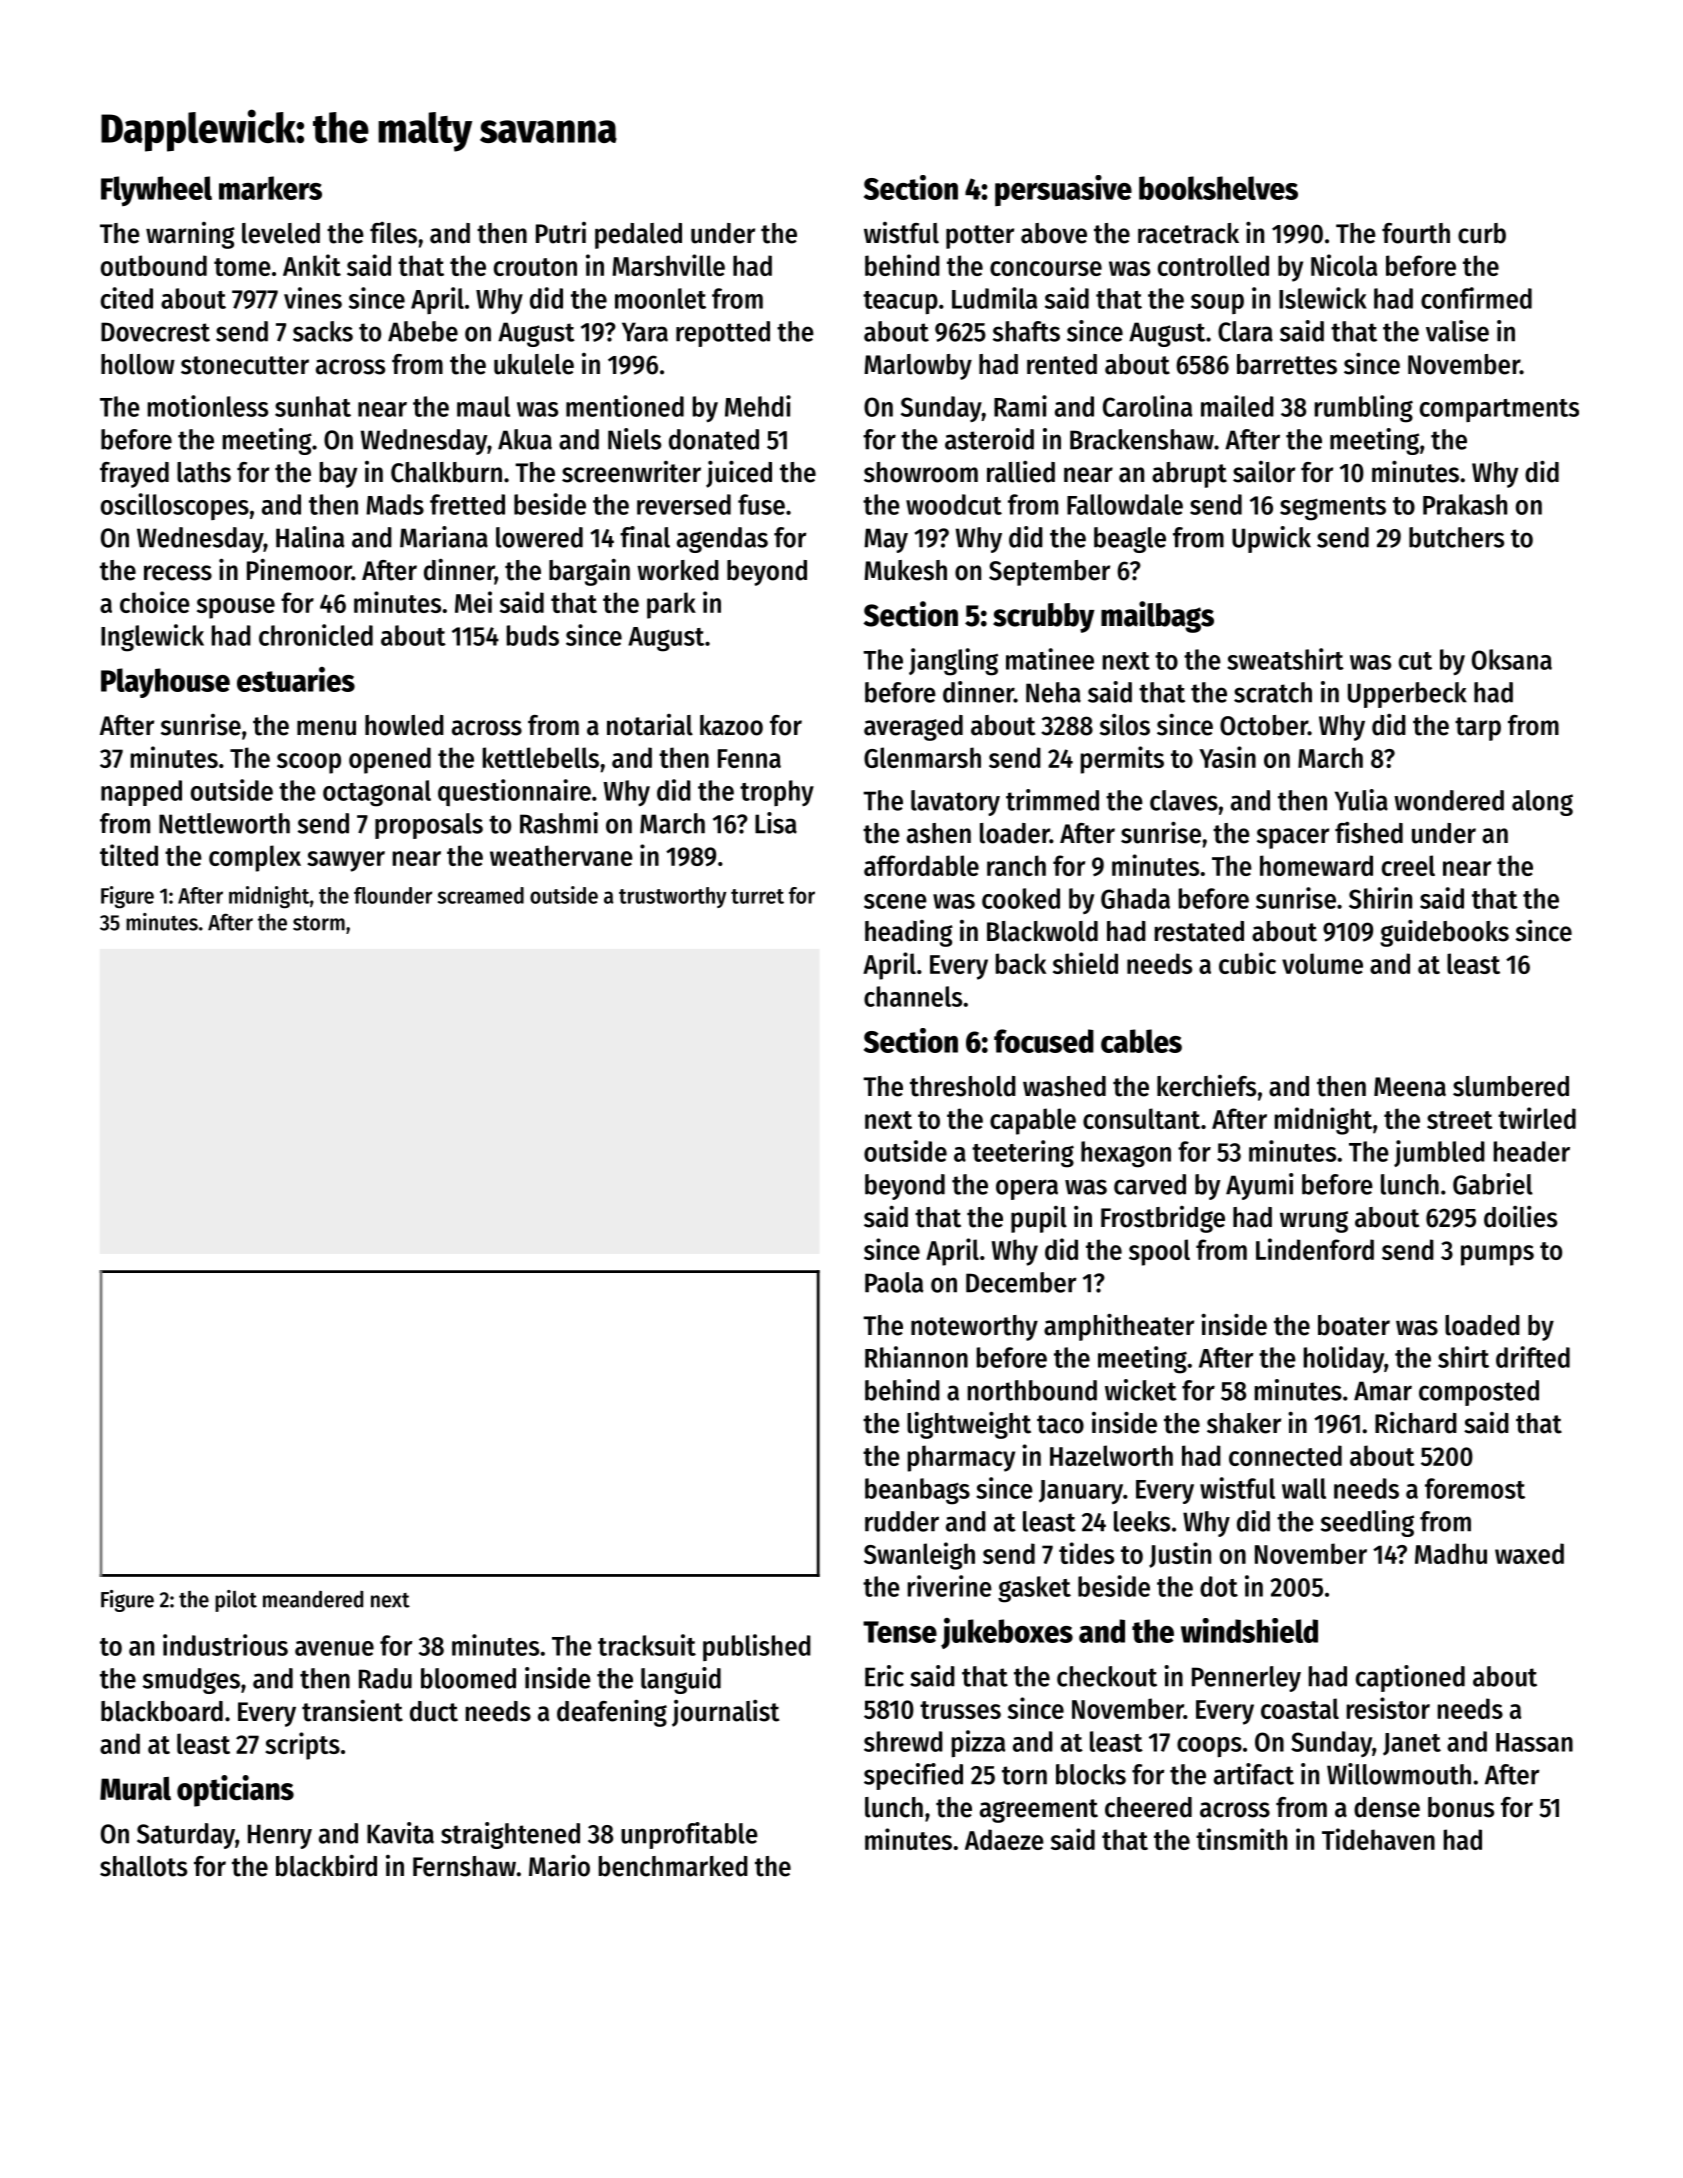 The width and height of the document is (1683, 2178). Describe the element at coordinates (1378, 1839) in the document. I see `Tidehaven` at that location.
